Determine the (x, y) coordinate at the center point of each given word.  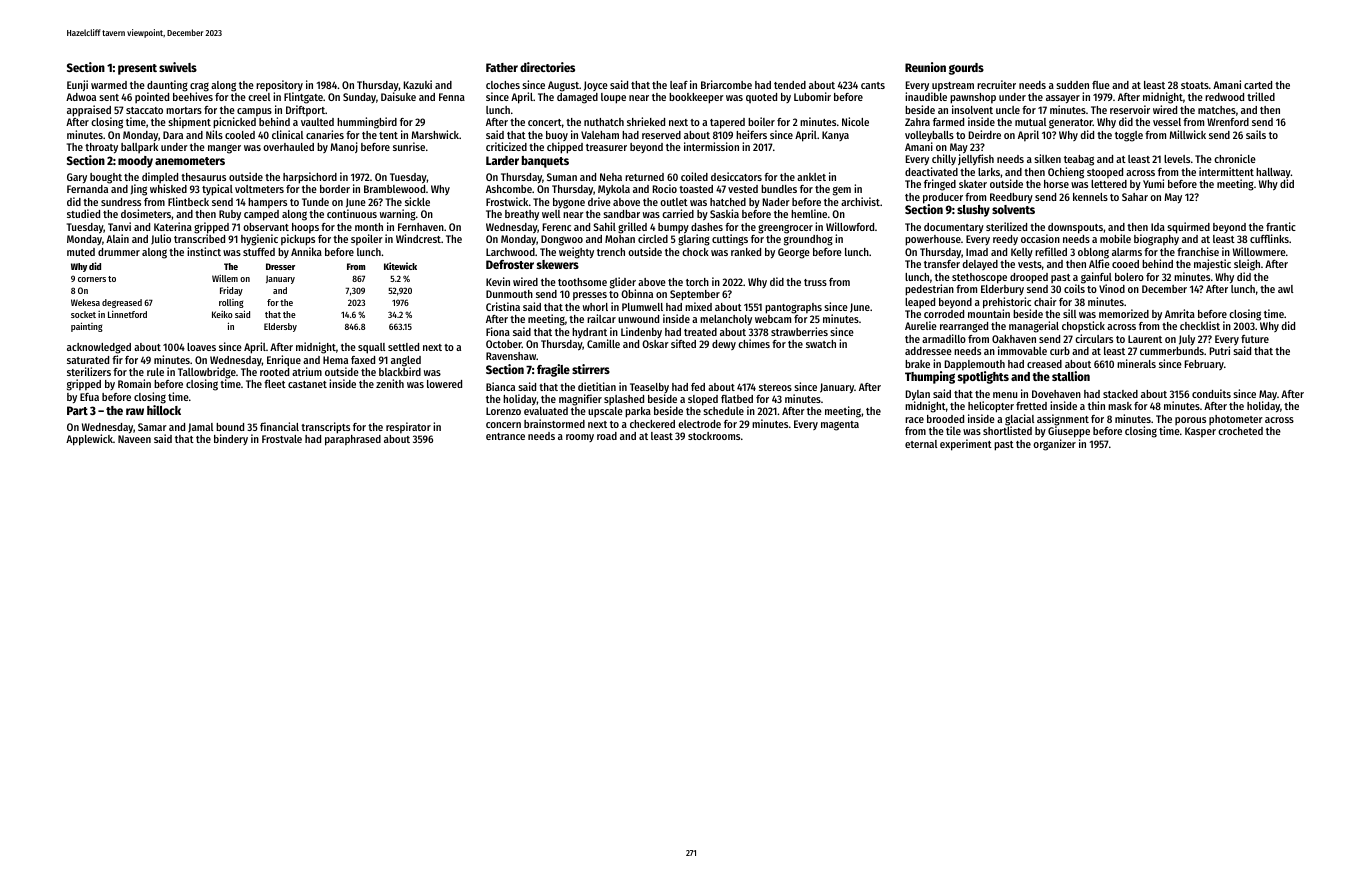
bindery (231, 439)
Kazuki (418, 84)
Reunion (925, 67)
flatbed (737, 399)
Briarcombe (726, 84)
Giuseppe (1069, 432)
